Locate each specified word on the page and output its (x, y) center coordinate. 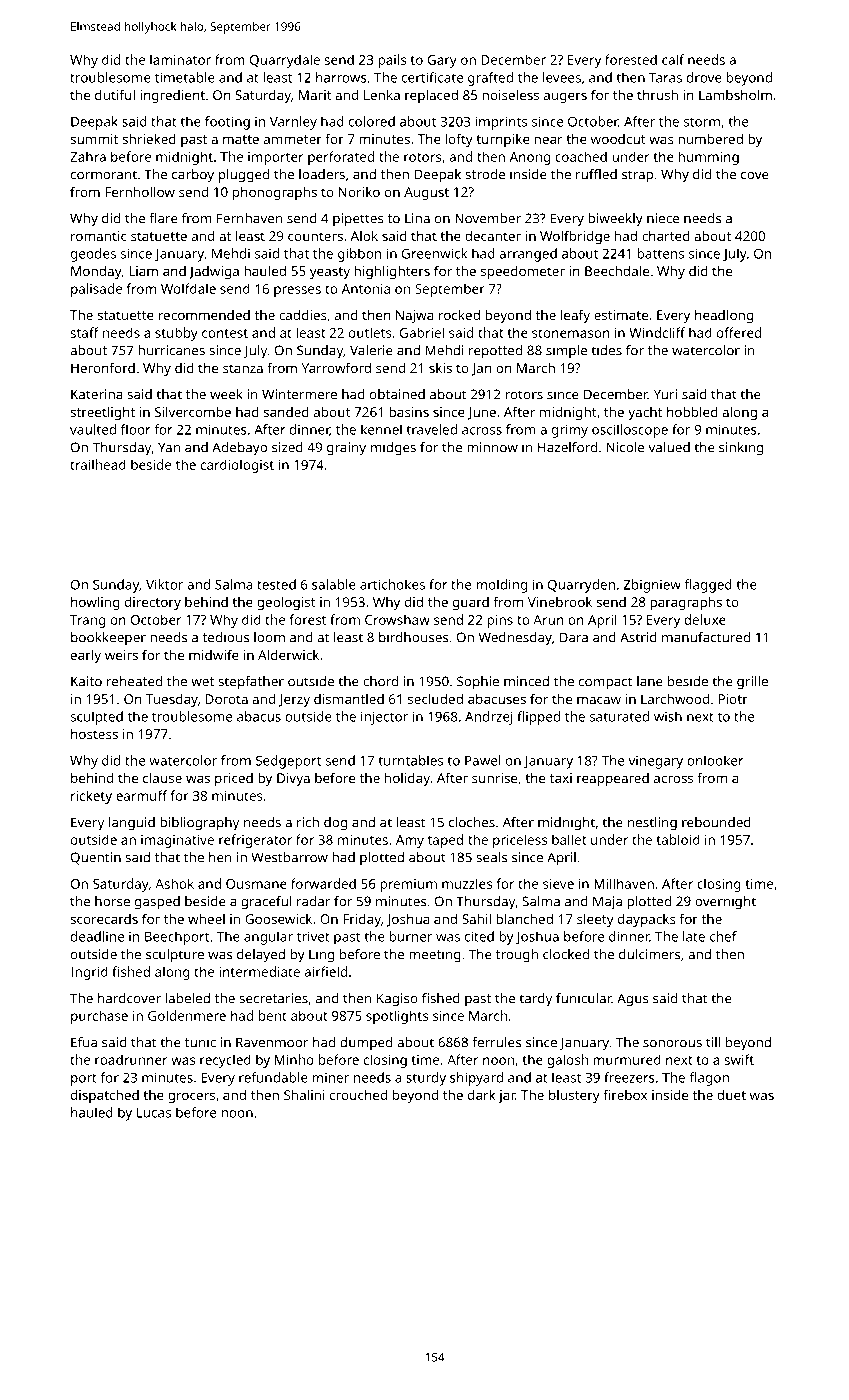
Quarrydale (285, 61)
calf (673, 59)
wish (668, 716)
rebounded (716, 822)
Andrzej (489, 718)
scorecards (104, 919)
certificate (432, 77)
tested (276, 584)
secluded (435, 698)
